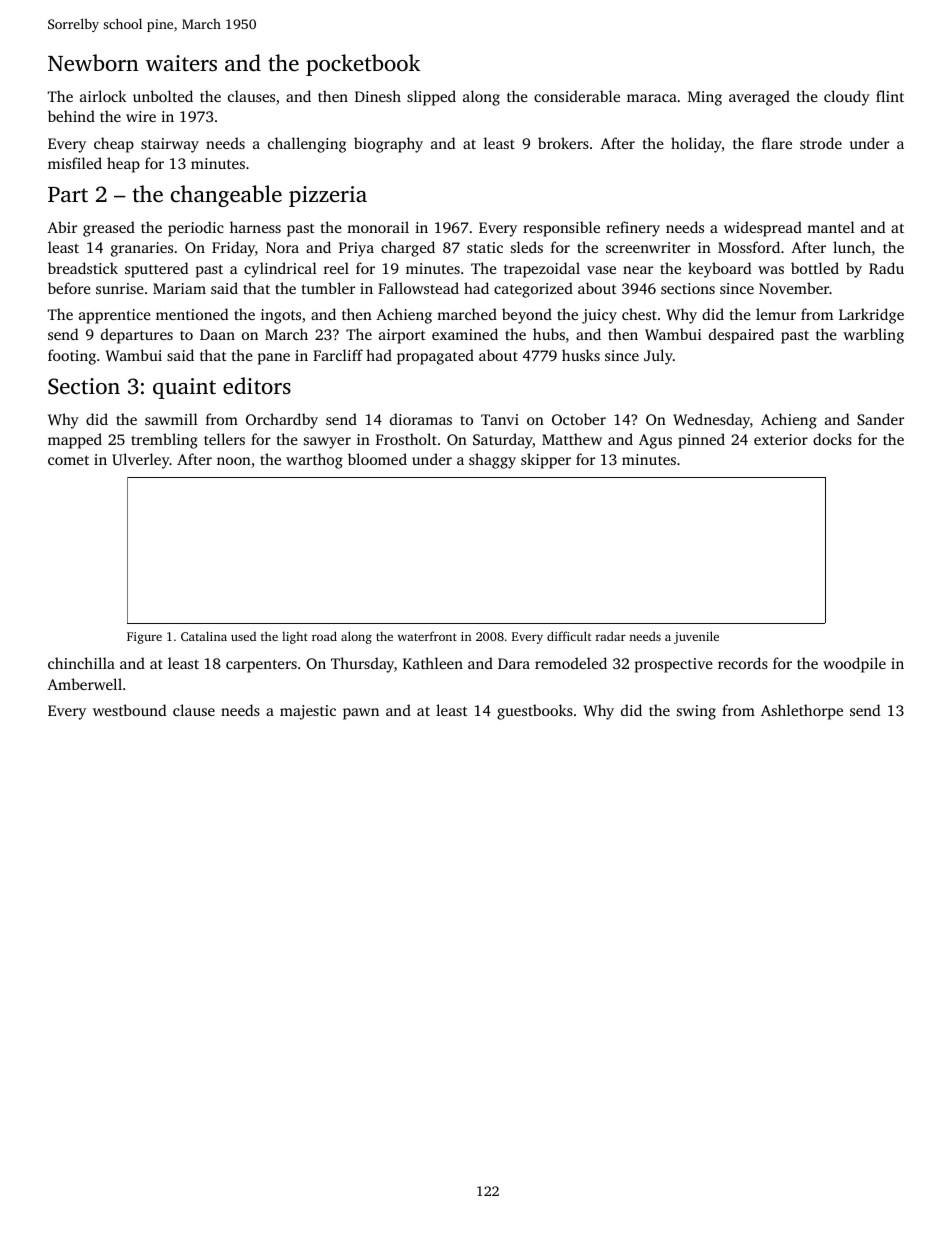  I want to click on Larkridge, so click(871, 316).
